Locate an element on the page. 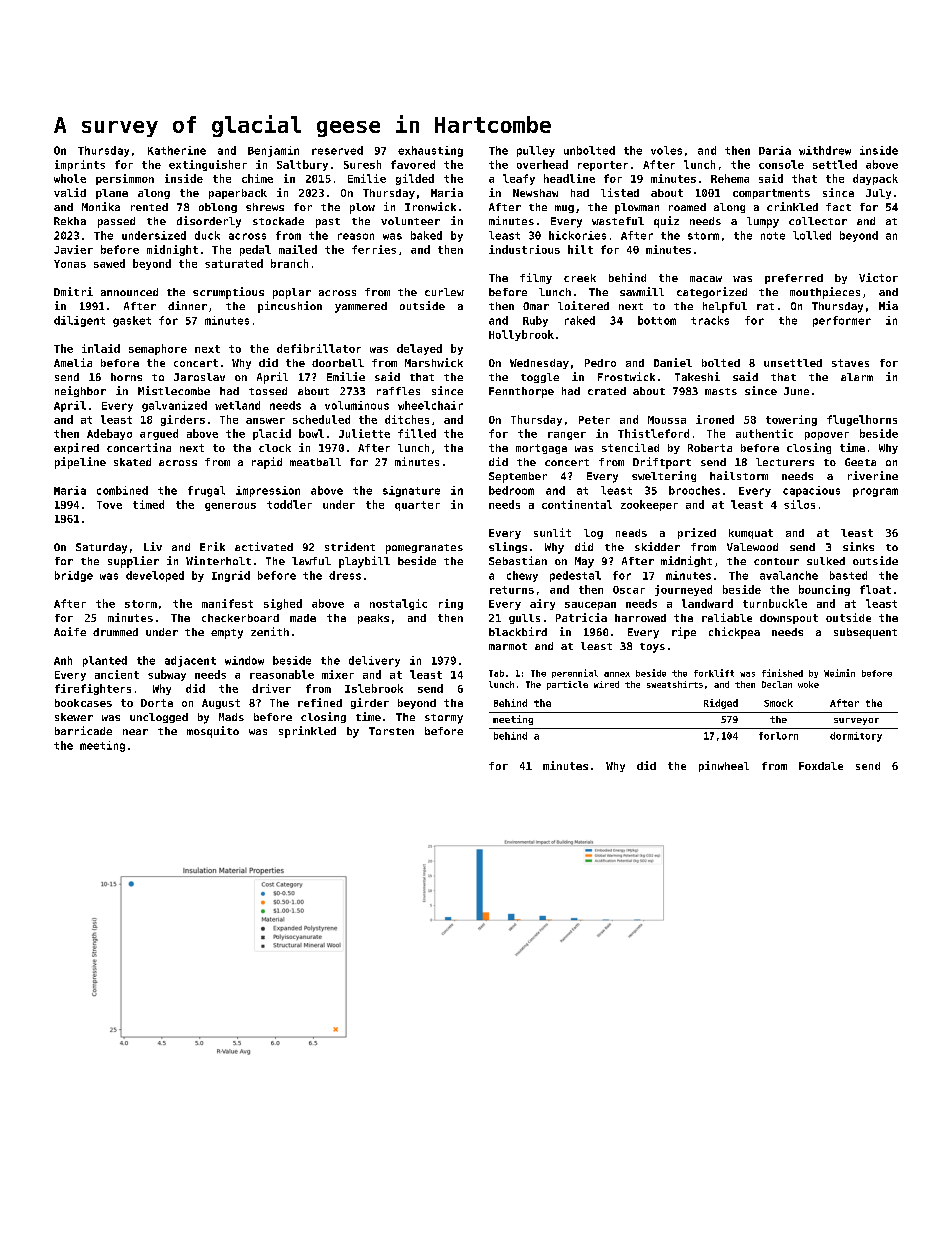 The image size is (952, 1233). Tab is located at coordinates (496, 673).
